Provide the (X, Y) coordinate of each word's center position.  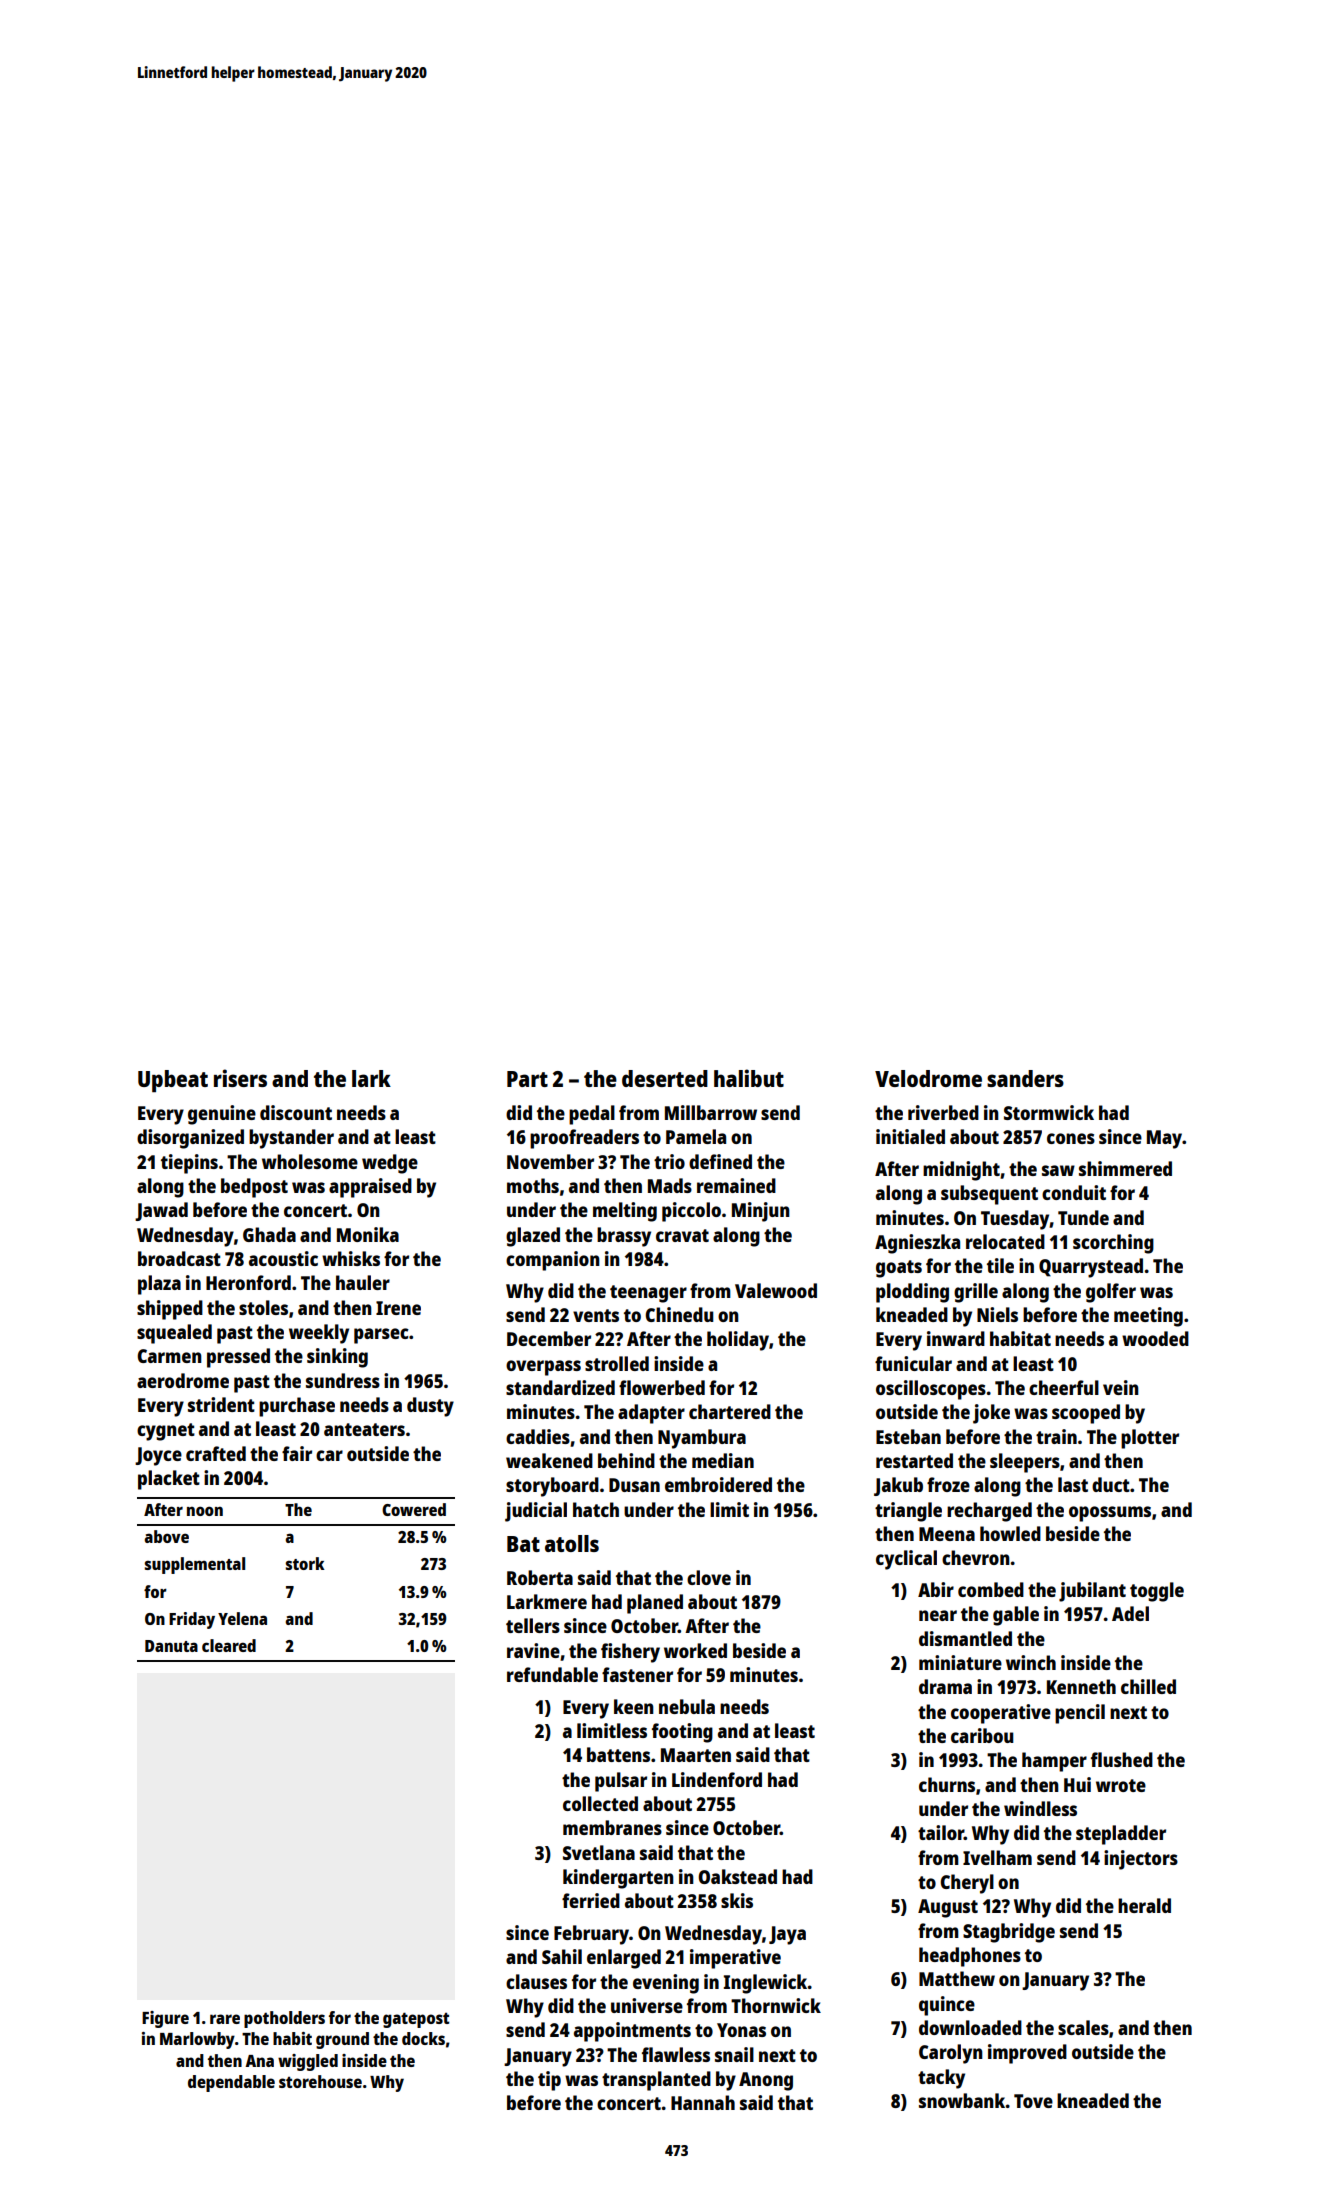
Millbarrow (711, 1112)
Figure (165, 2019)
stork (305, 1563)
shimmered (1125, 1168)
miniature (960, 1662)
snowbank (962, 2100)
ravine (533, 1650)
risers (240, 1078)
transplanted (656, 2081)
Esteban (908, 1436)
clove (709, 1577)
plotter (1150, 1439)
